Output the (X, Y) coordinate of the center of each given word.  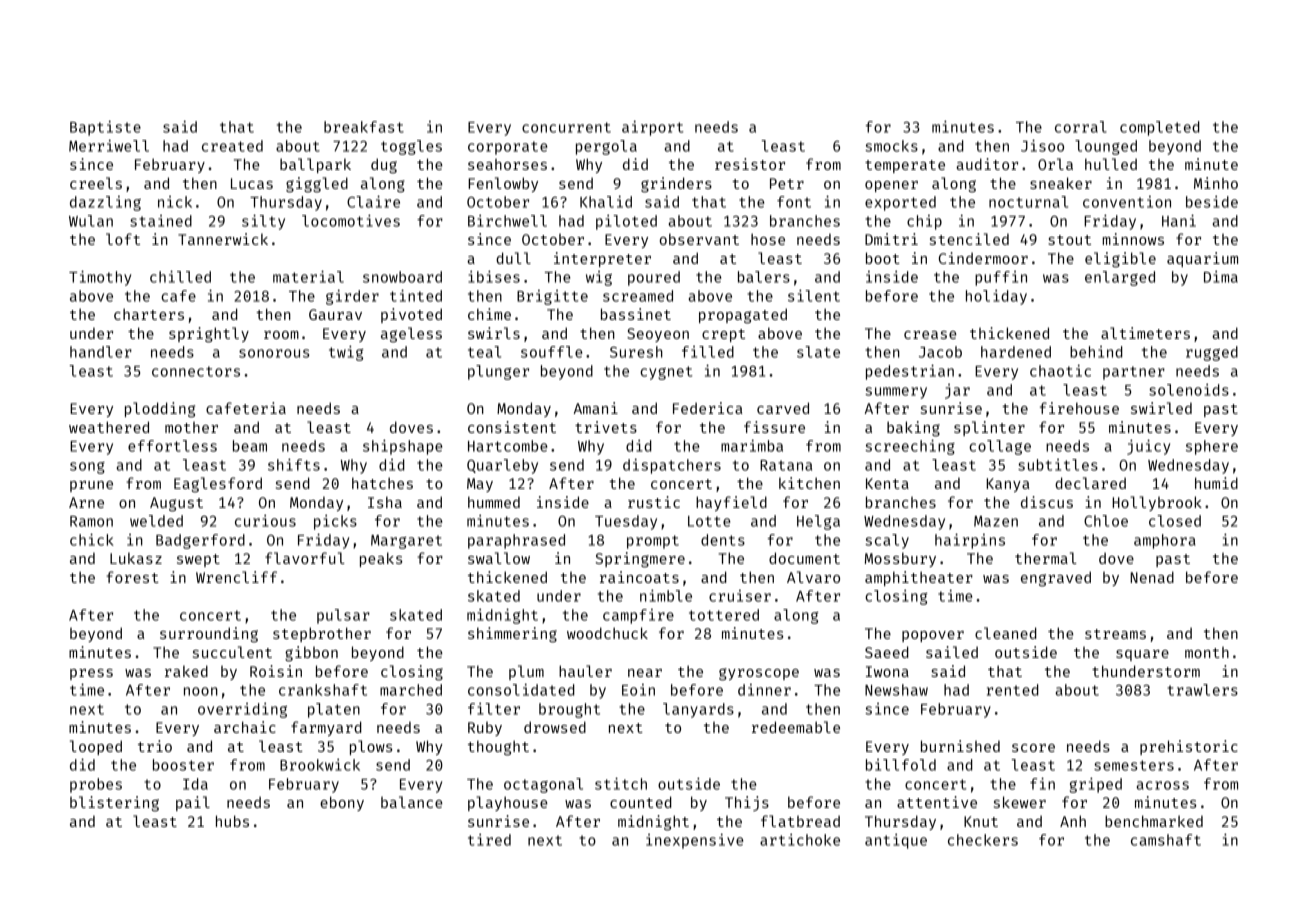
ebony (342, 803)
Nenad (1152, 577)
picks (335, 522)
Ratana (786, 465)
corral (1081, 127)
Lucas (252, 183)
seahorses (507, 164)
